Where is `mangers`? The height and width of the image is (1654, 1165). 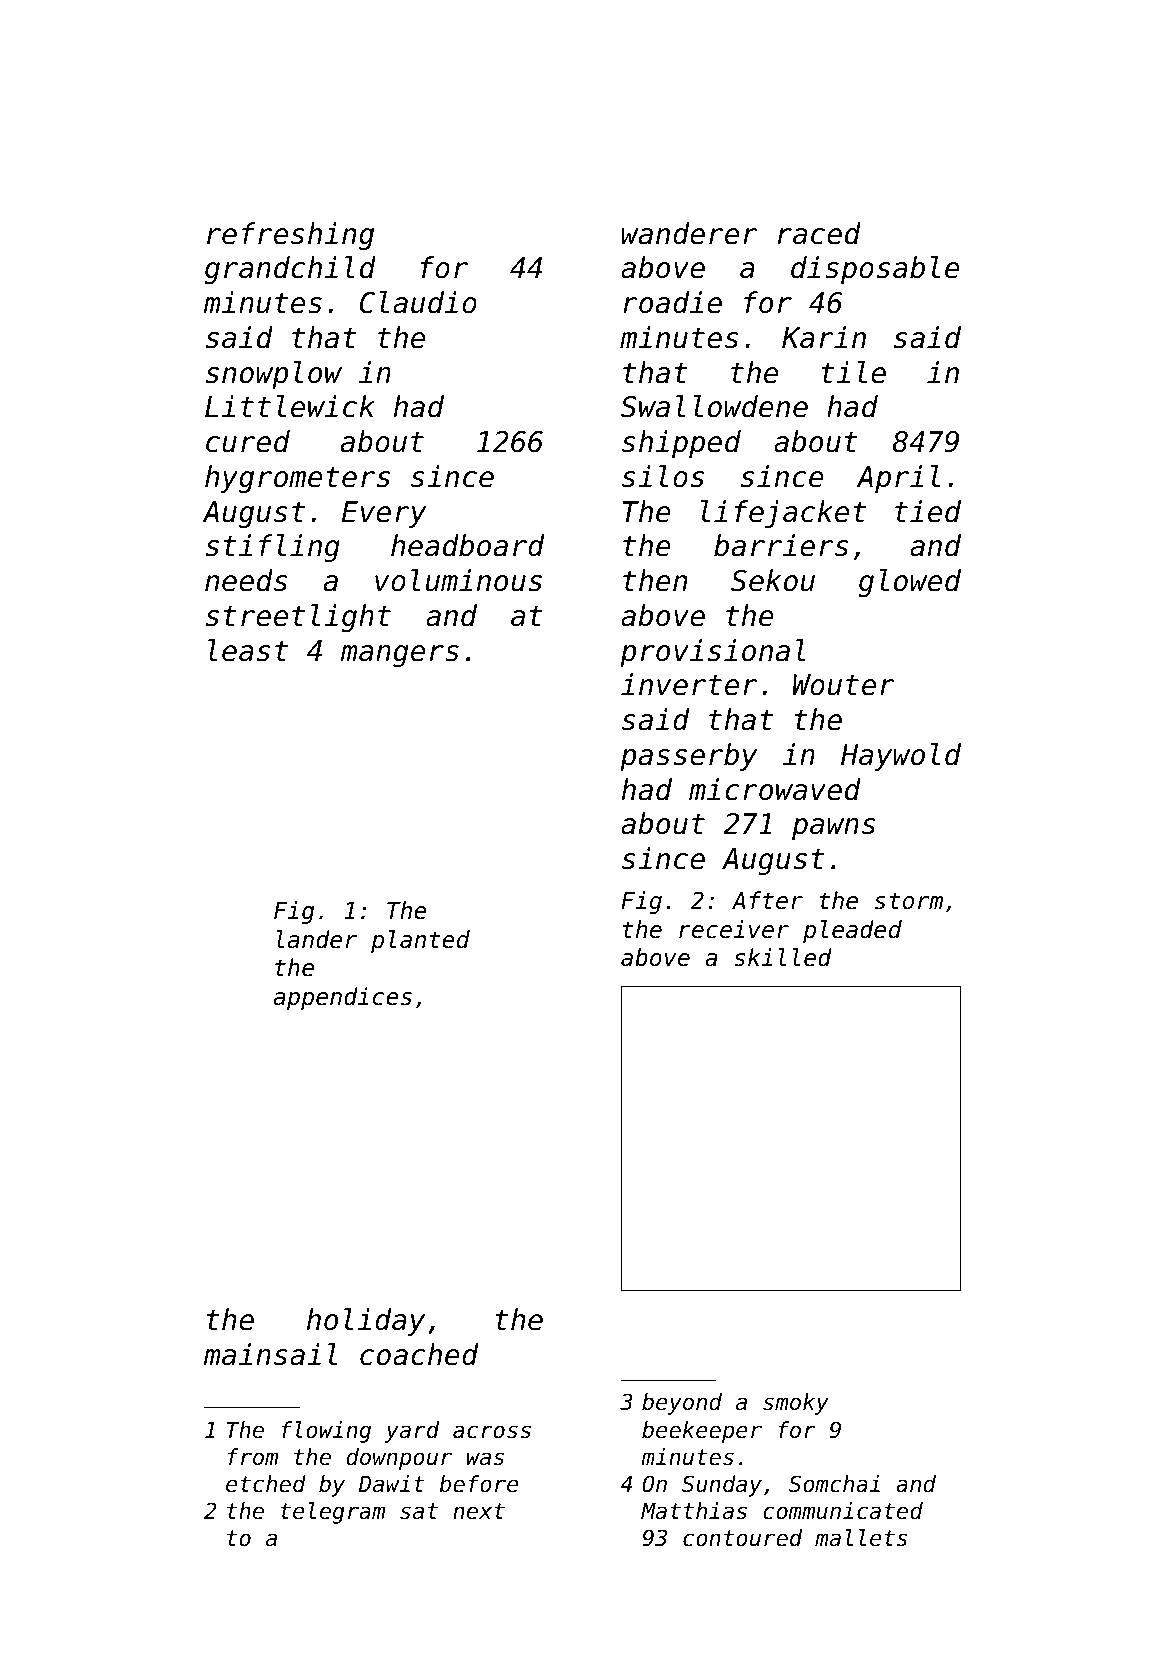
mangers is located at coordinates (400, 656).
